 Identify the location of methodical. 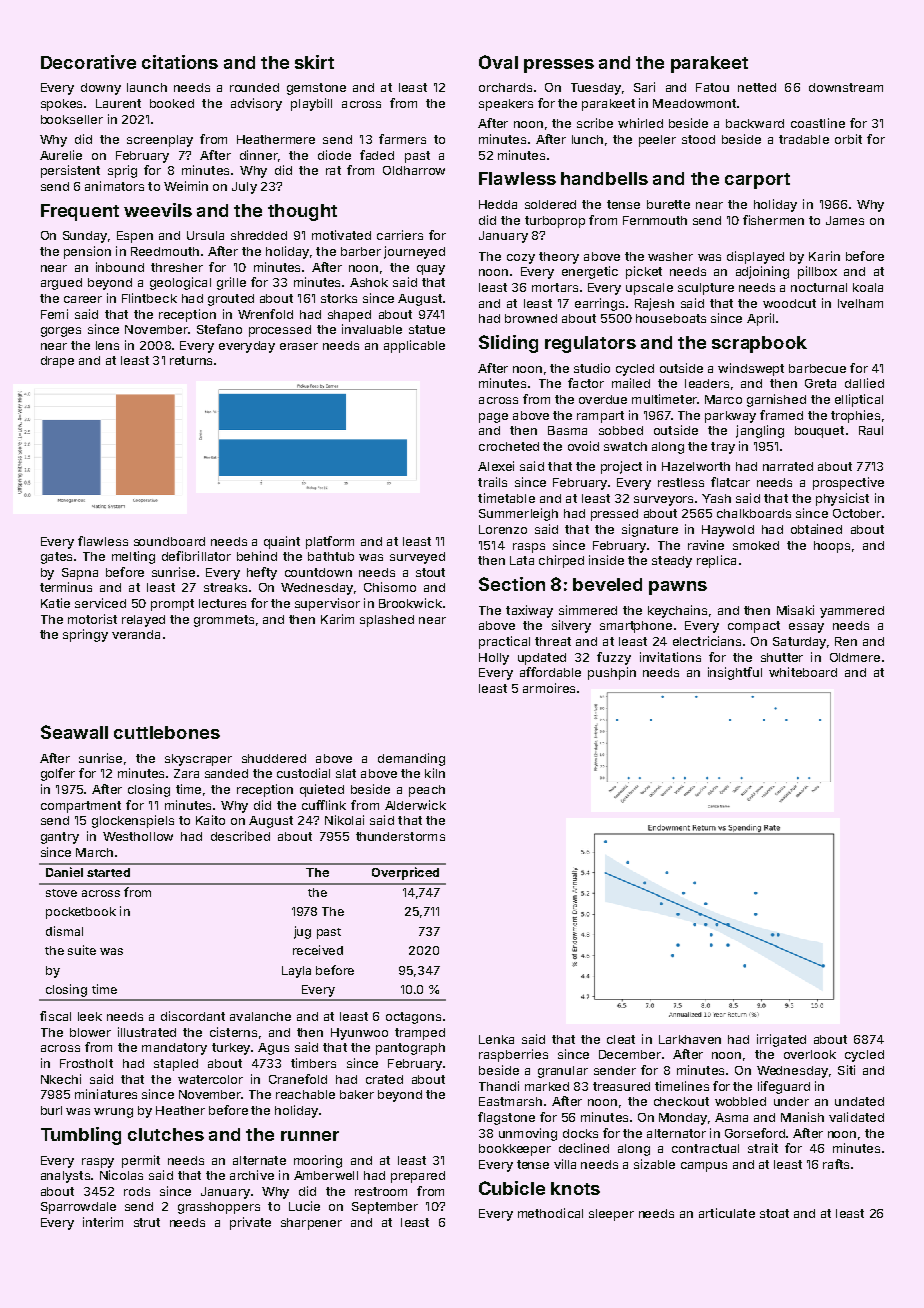
(550, 1213).
